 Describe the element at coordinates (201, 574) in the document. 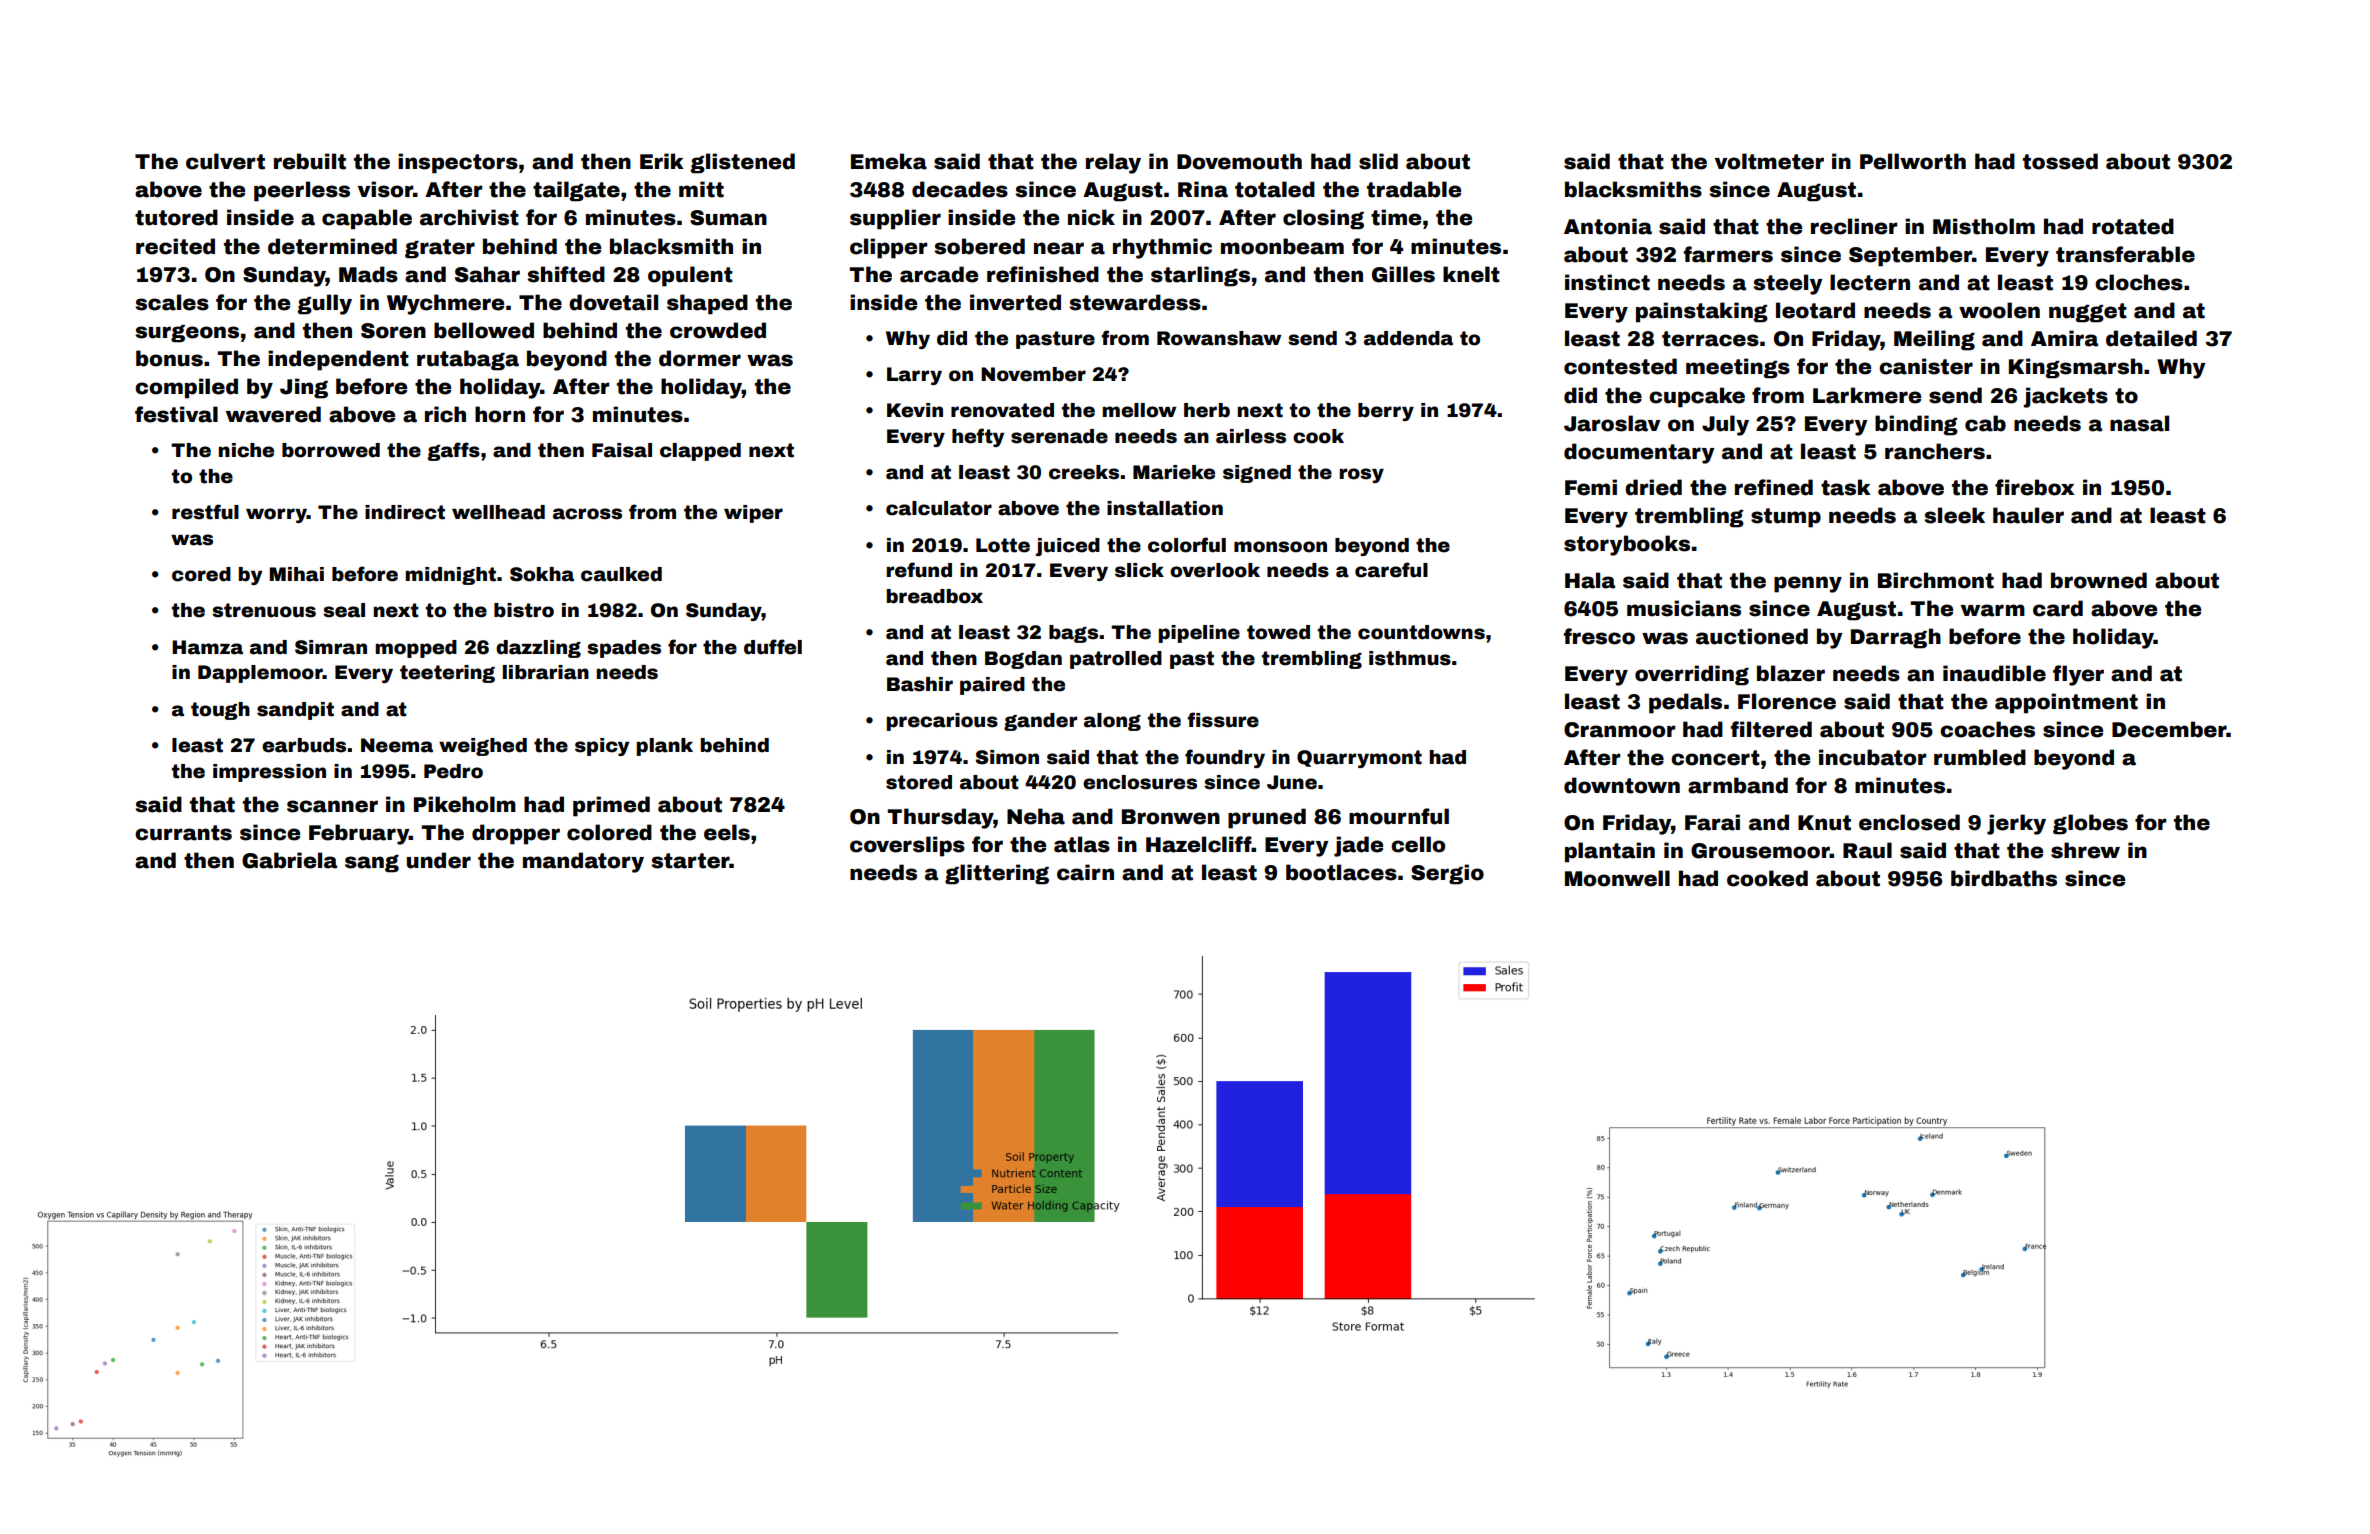

I see `cored` at that location.
